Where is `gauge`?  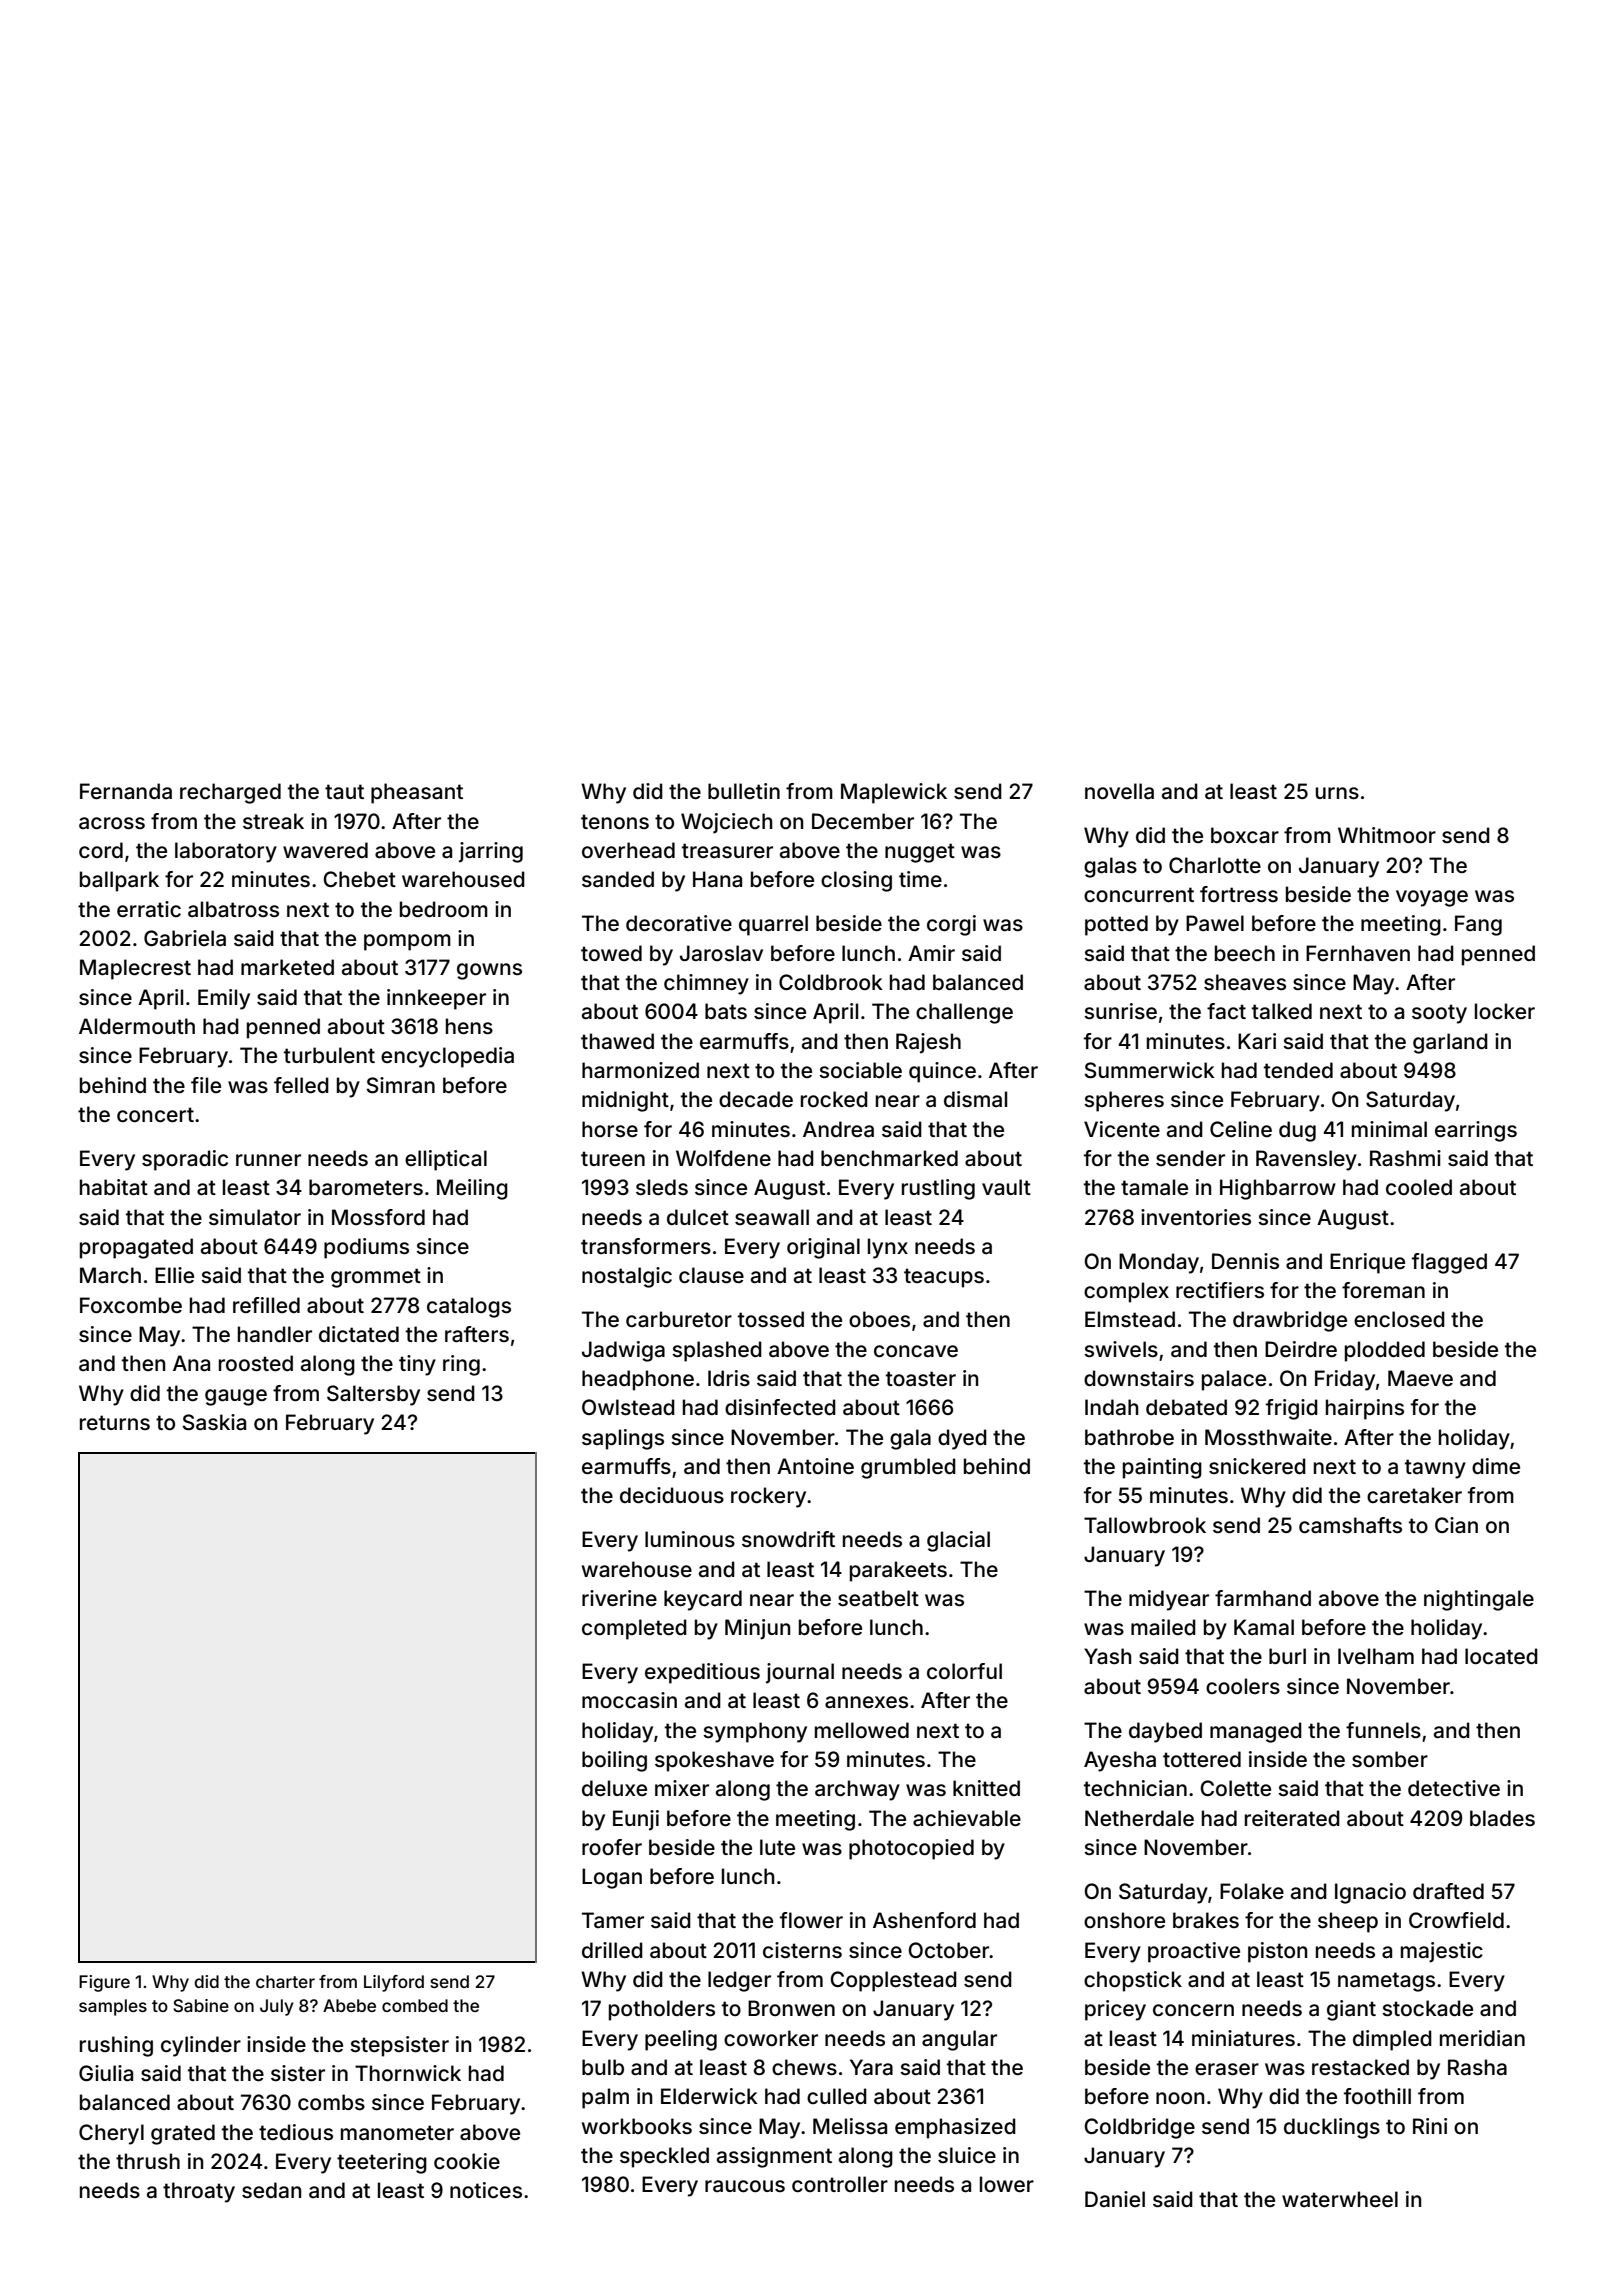
gauge is located at coordinates (236, 1397).
